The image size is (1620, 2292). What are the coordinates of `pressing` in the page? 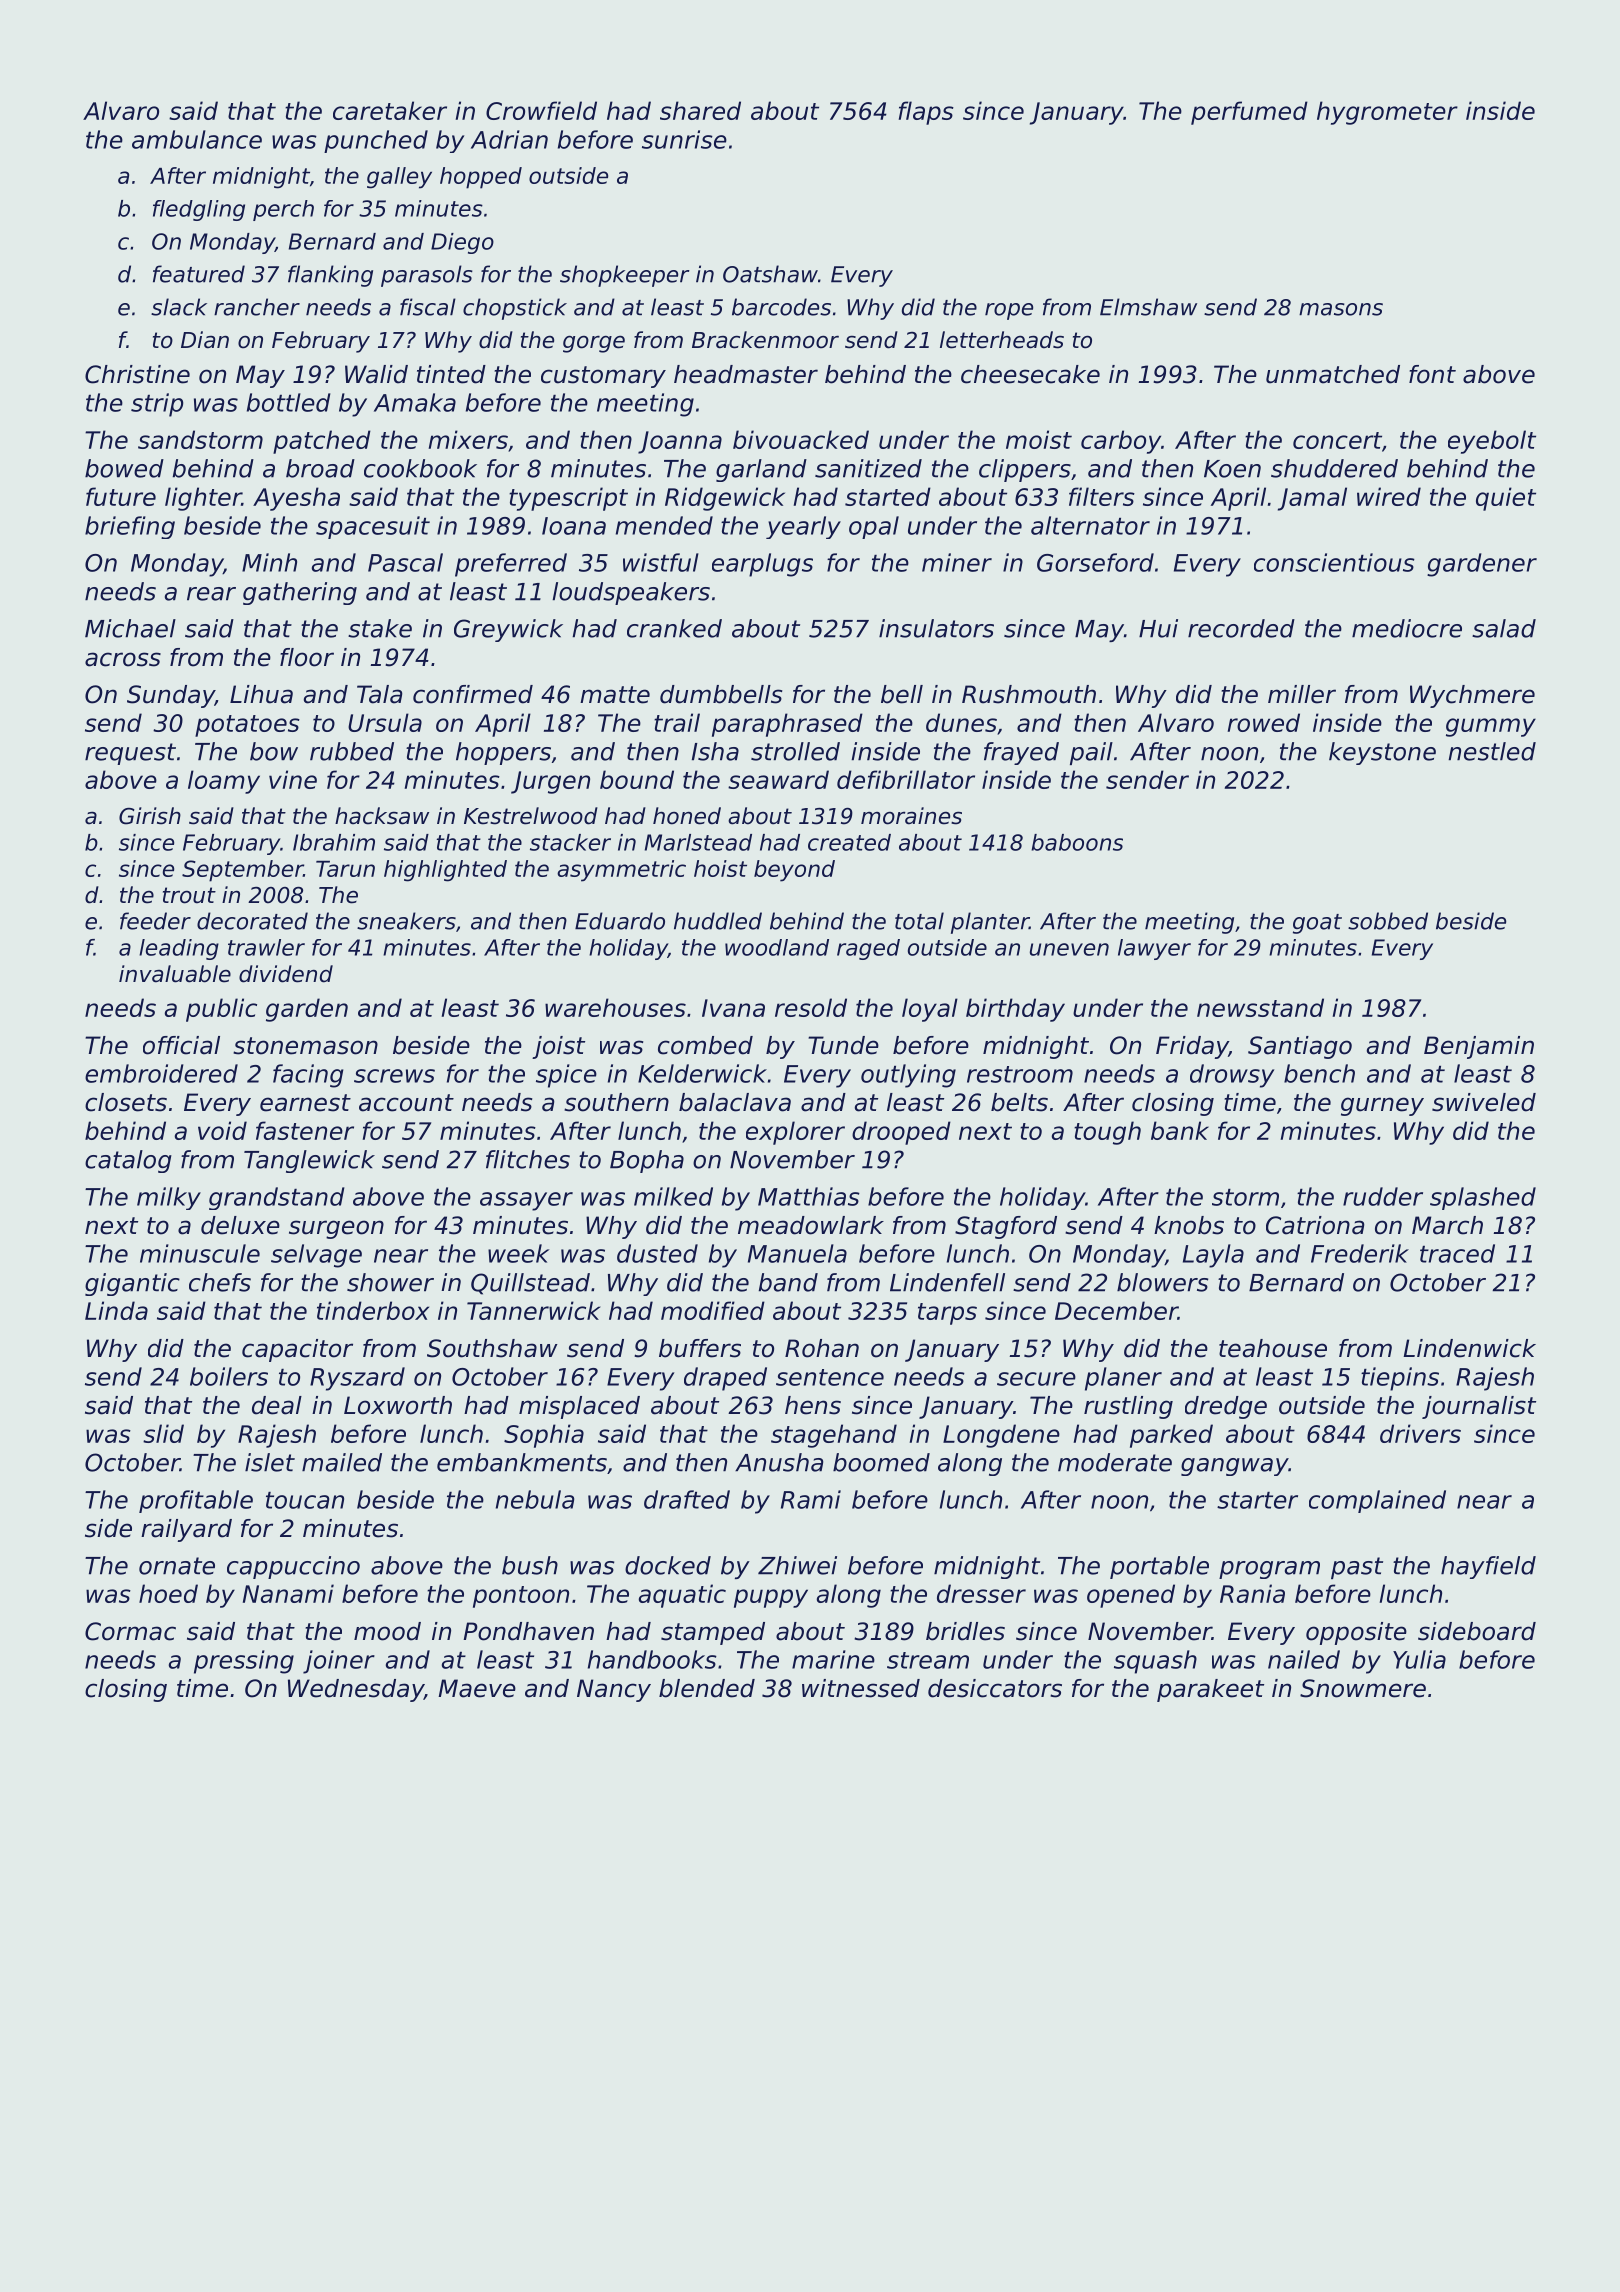 It's located at (244, 1662).
